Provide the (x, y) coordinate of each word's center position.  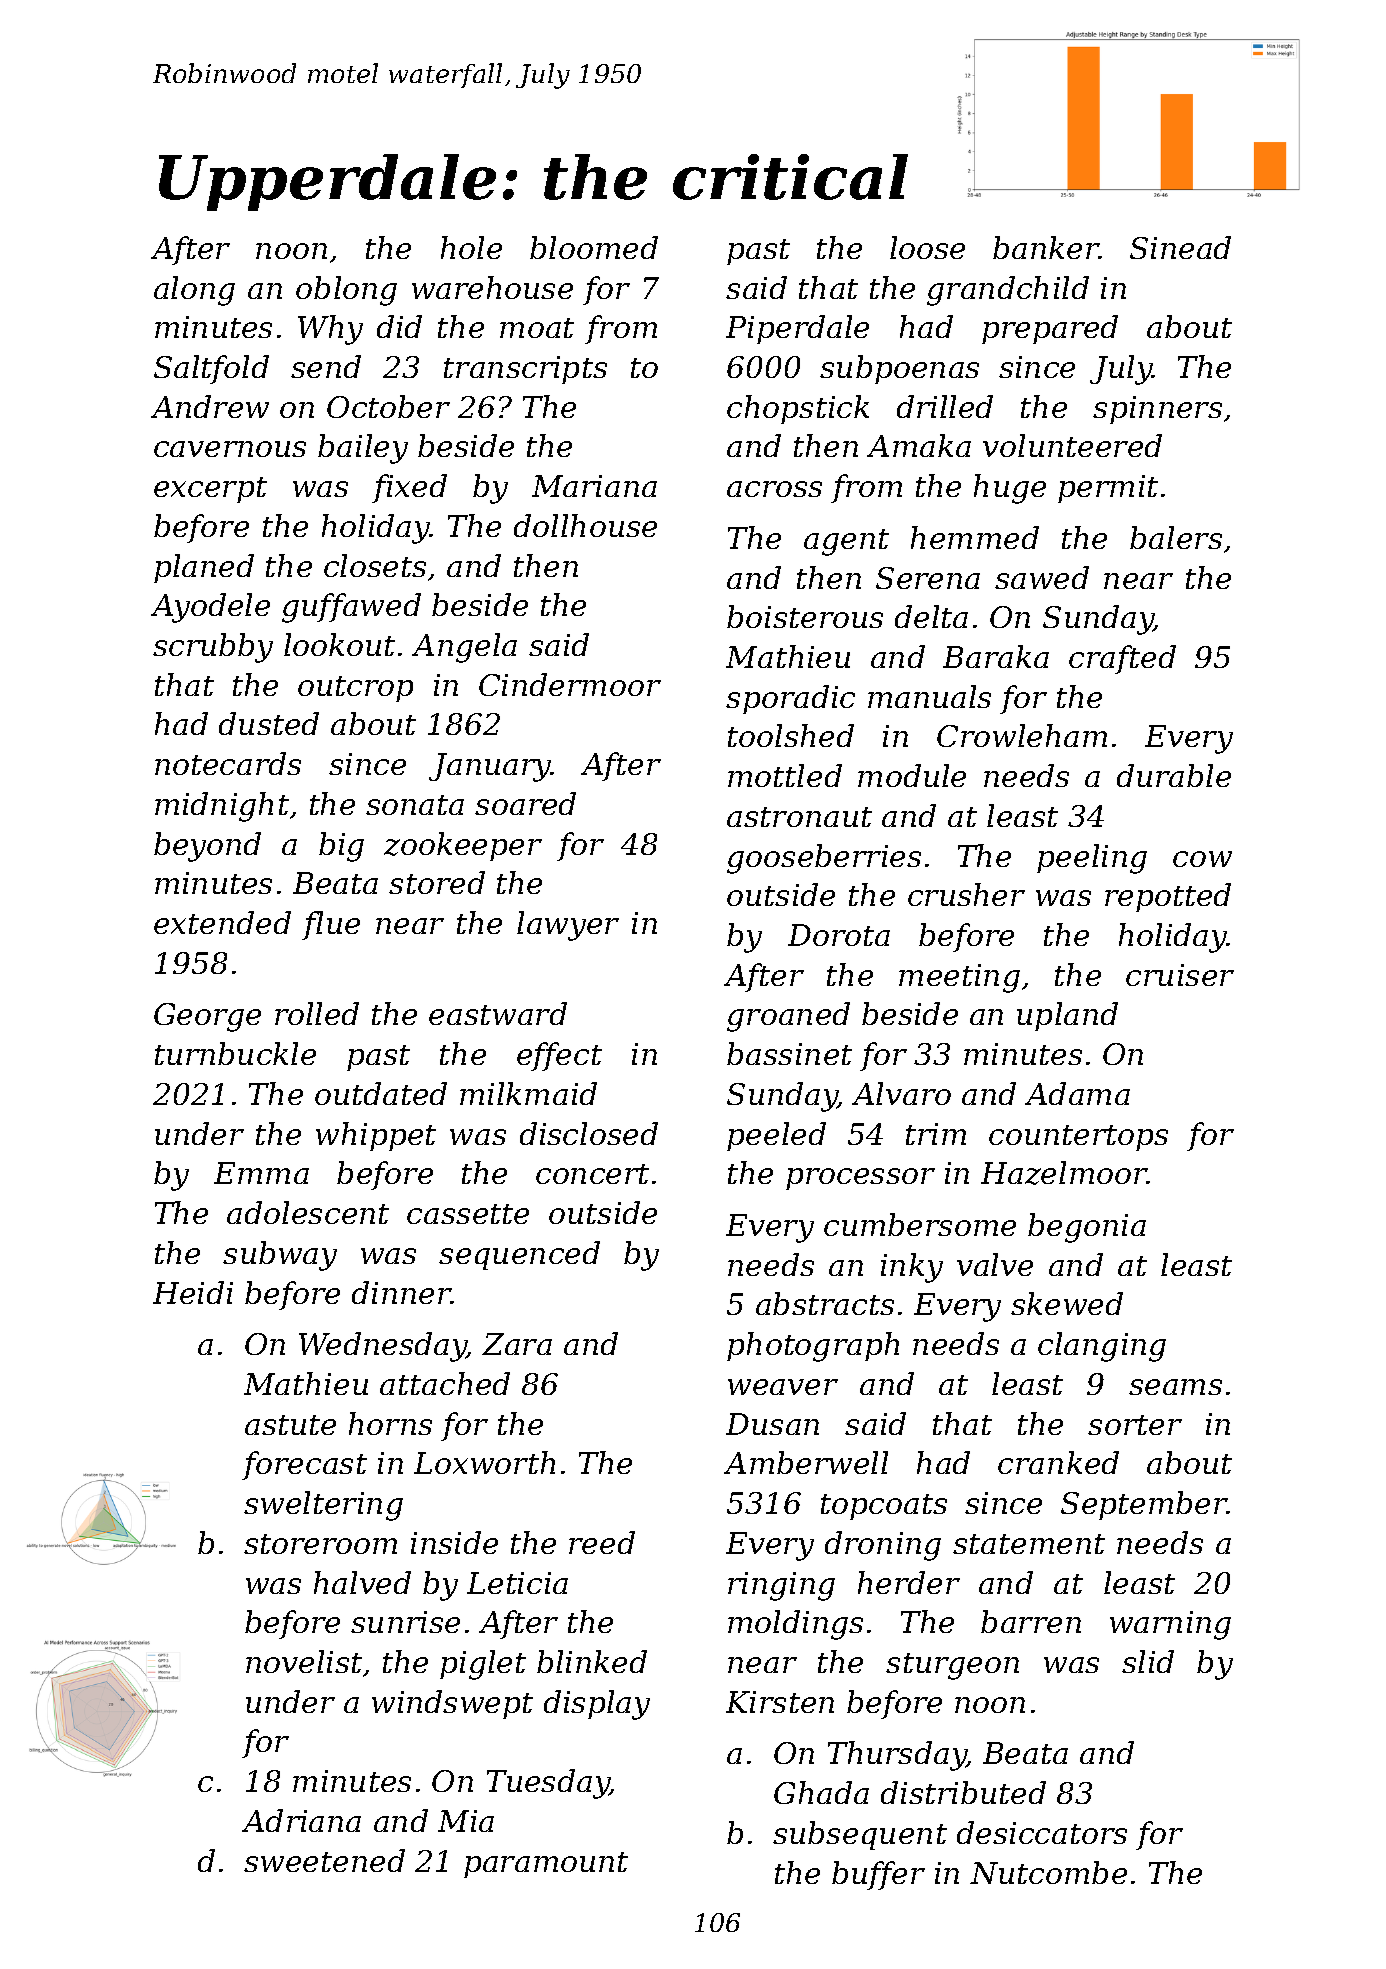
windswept (452, 1704)
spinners (1157, 410)
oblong (346, 291)
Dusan (772, 1424)
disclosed (589, 1133)
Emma (261, 1173)
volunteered (1072, 445)
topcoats (884, 1507)
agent (846, 542)
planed (204, 568)
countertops (1078, 1138)
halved (362, 1582)
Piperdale (797, 329)
